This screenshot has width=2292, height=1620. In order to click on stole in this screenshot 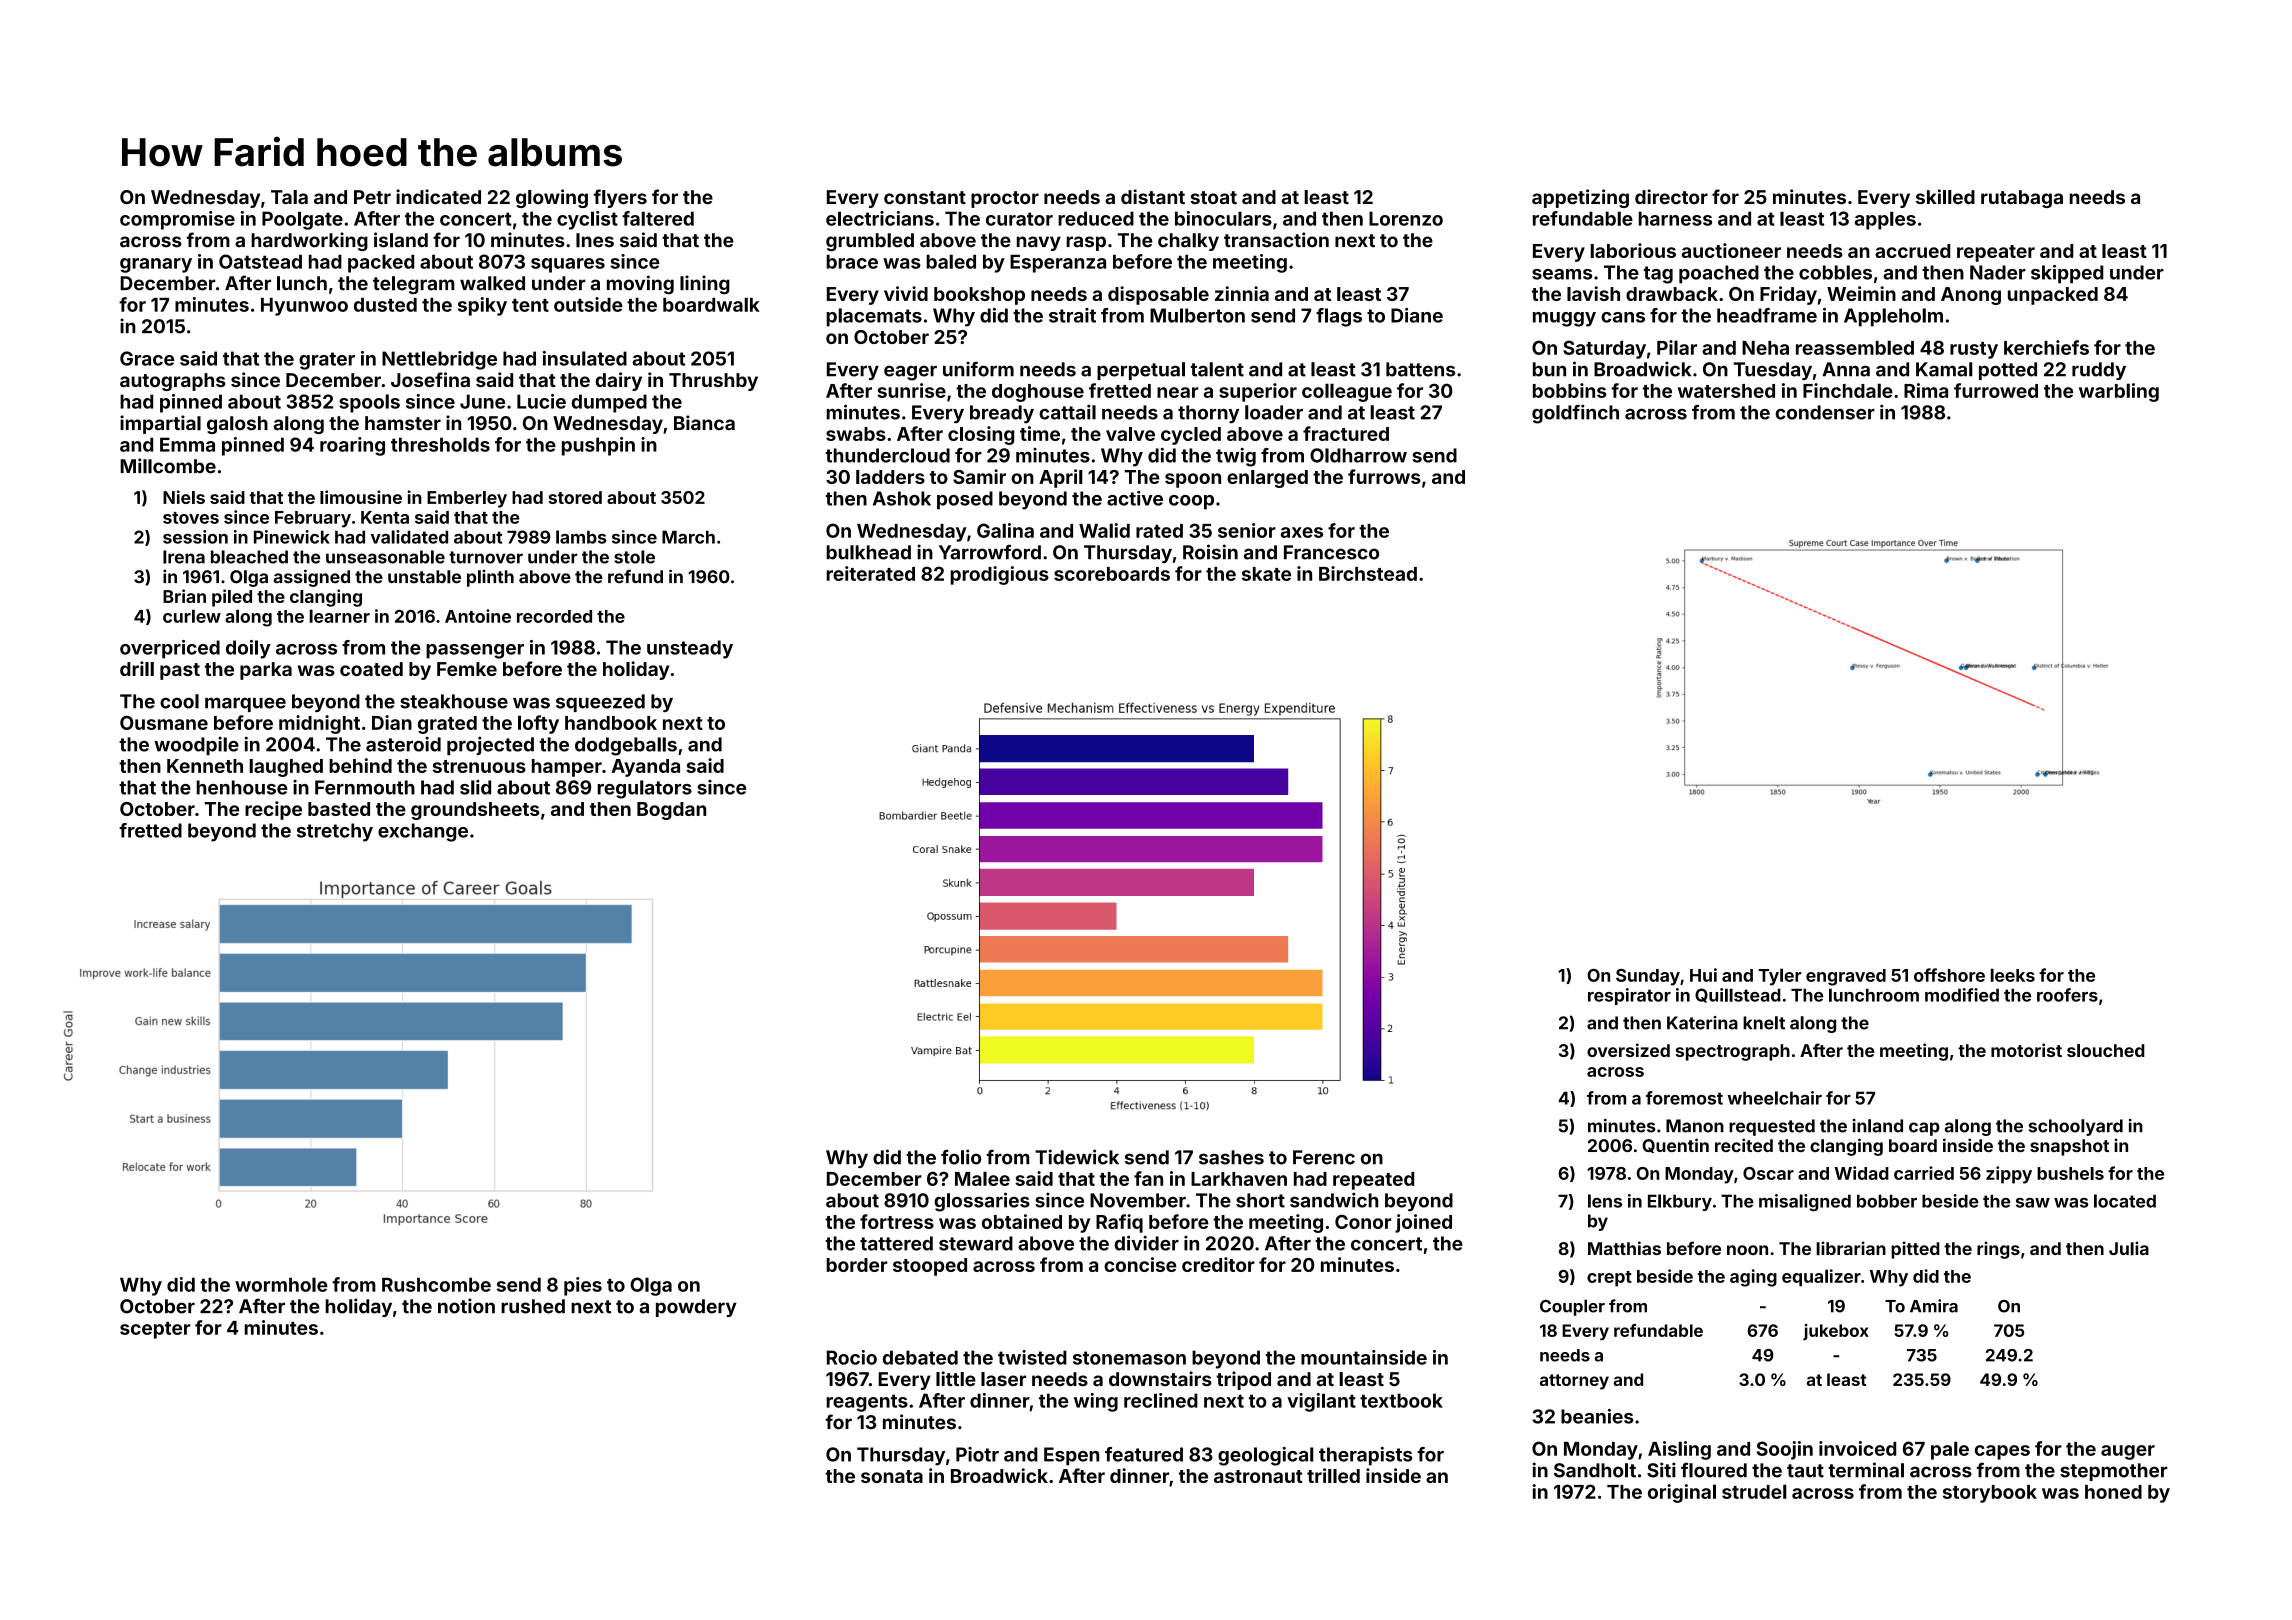, I will do `click(634, 557)`.
